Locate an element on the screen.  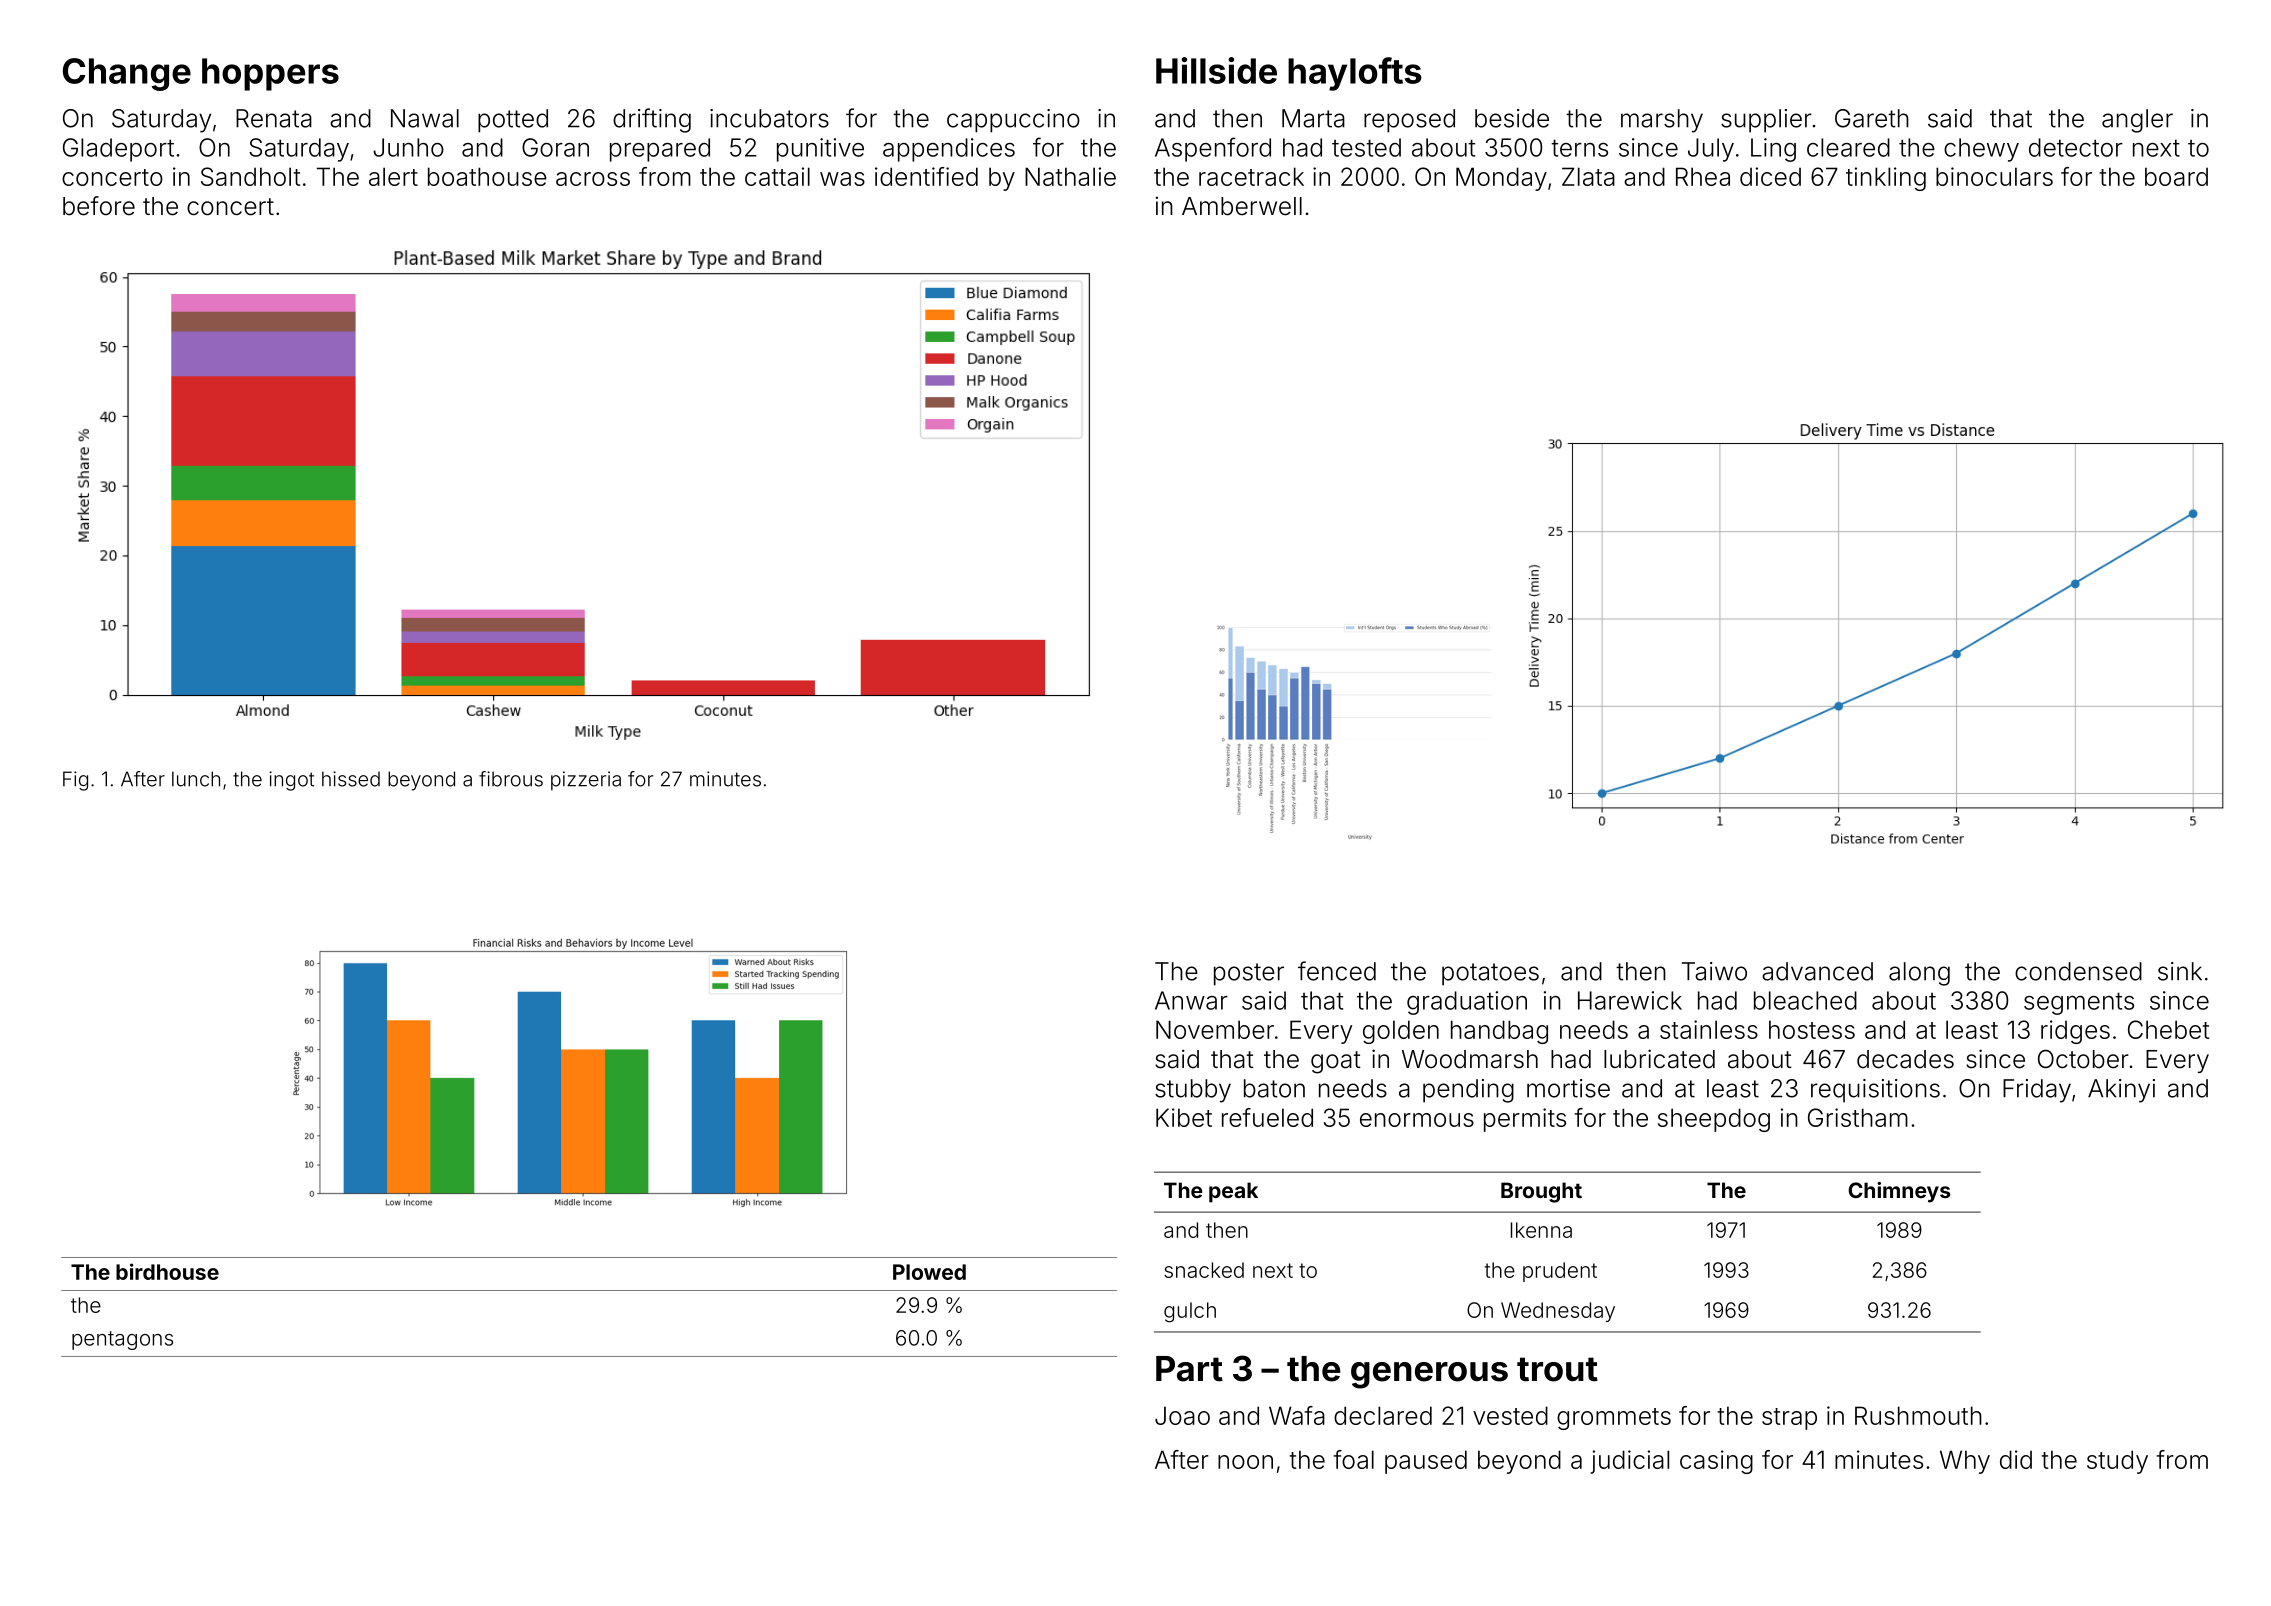
advanced is located at coordinates (1817, 971).
